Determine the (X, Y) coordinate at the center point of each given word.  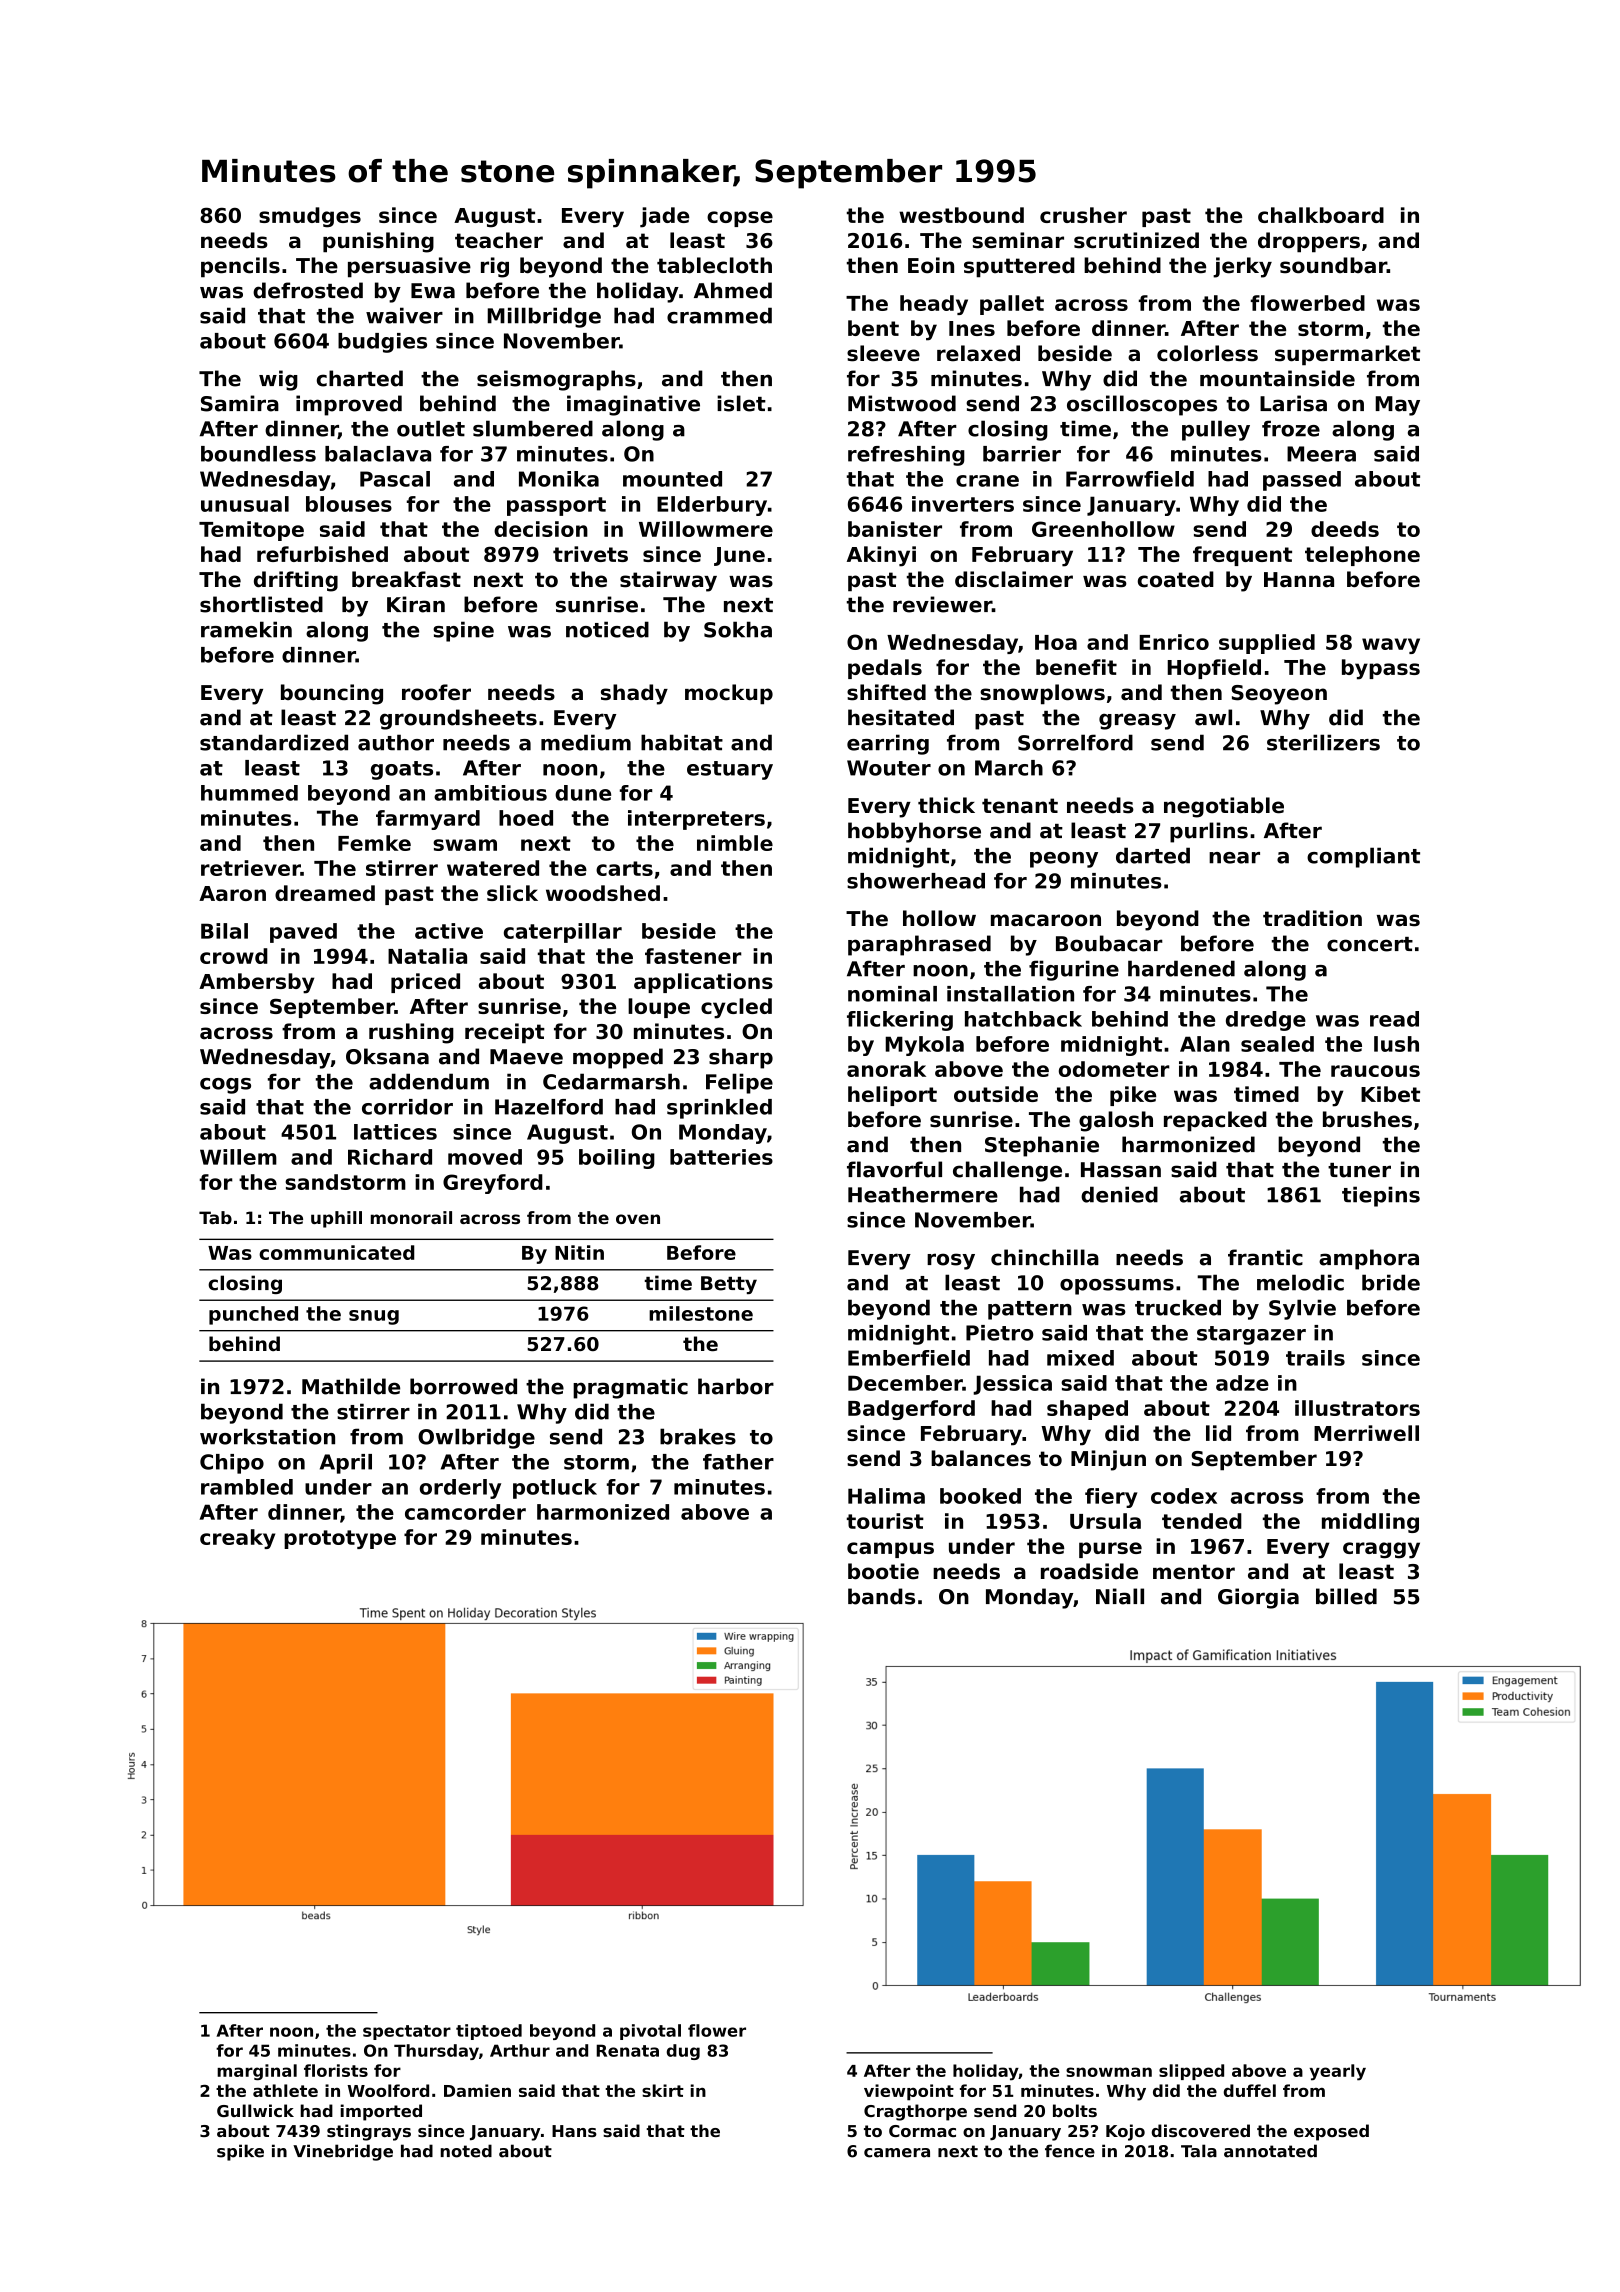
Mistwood (902, 403)
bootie (883, 1571)
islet (741, 403)
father (738, 1462)
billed (1346, 1596)
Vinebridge (343, 2152)
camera (897, 2153)
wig (278, 380)
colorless (1207, 353)
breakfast (406, 579)
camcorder (465, 1512)
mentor (1194, 1572)
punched (253, 1315)
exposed (1331, 2132)
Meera (1321, 454)
